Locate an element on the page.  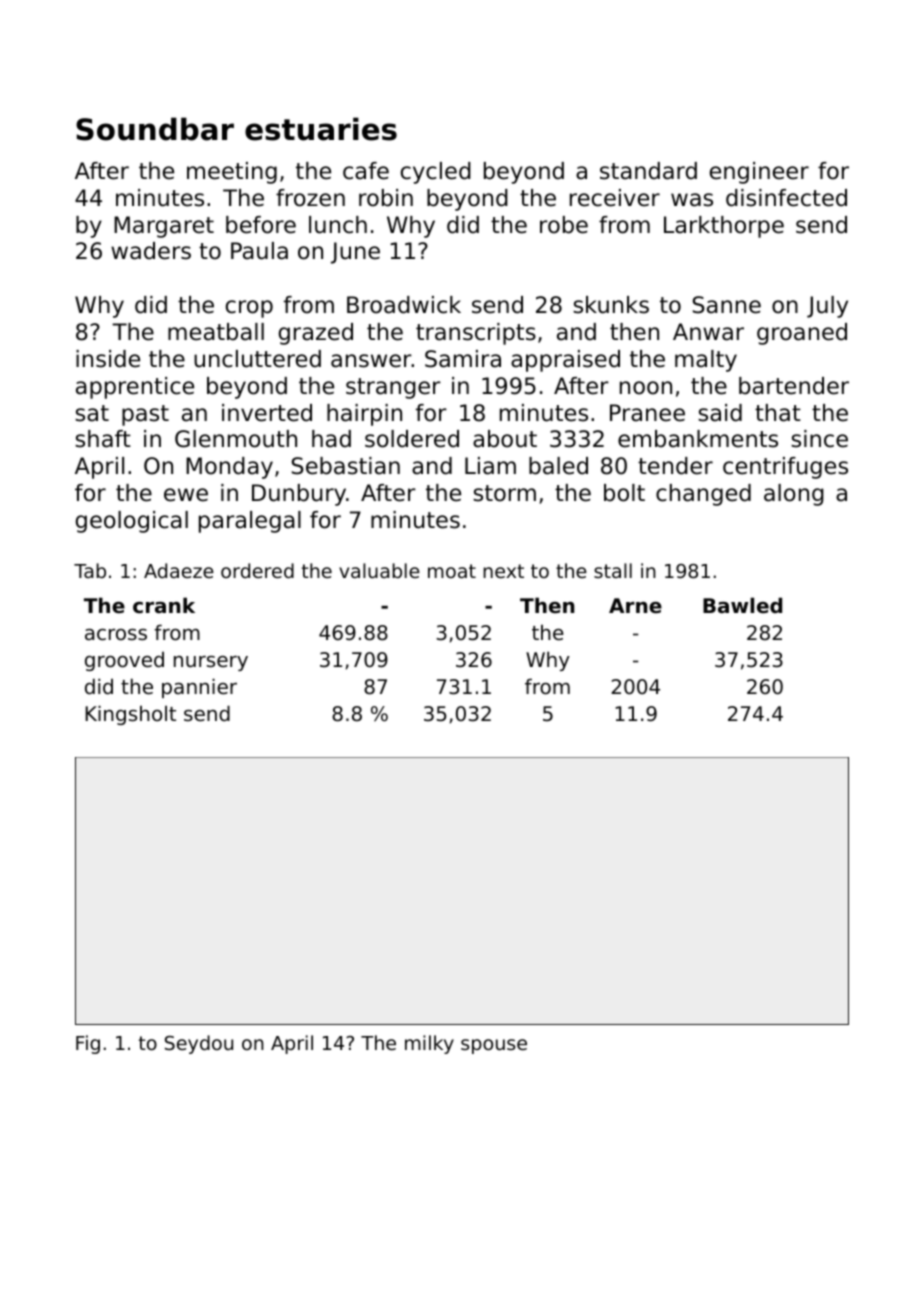
estuaries is located at coordinates (321, 129).
